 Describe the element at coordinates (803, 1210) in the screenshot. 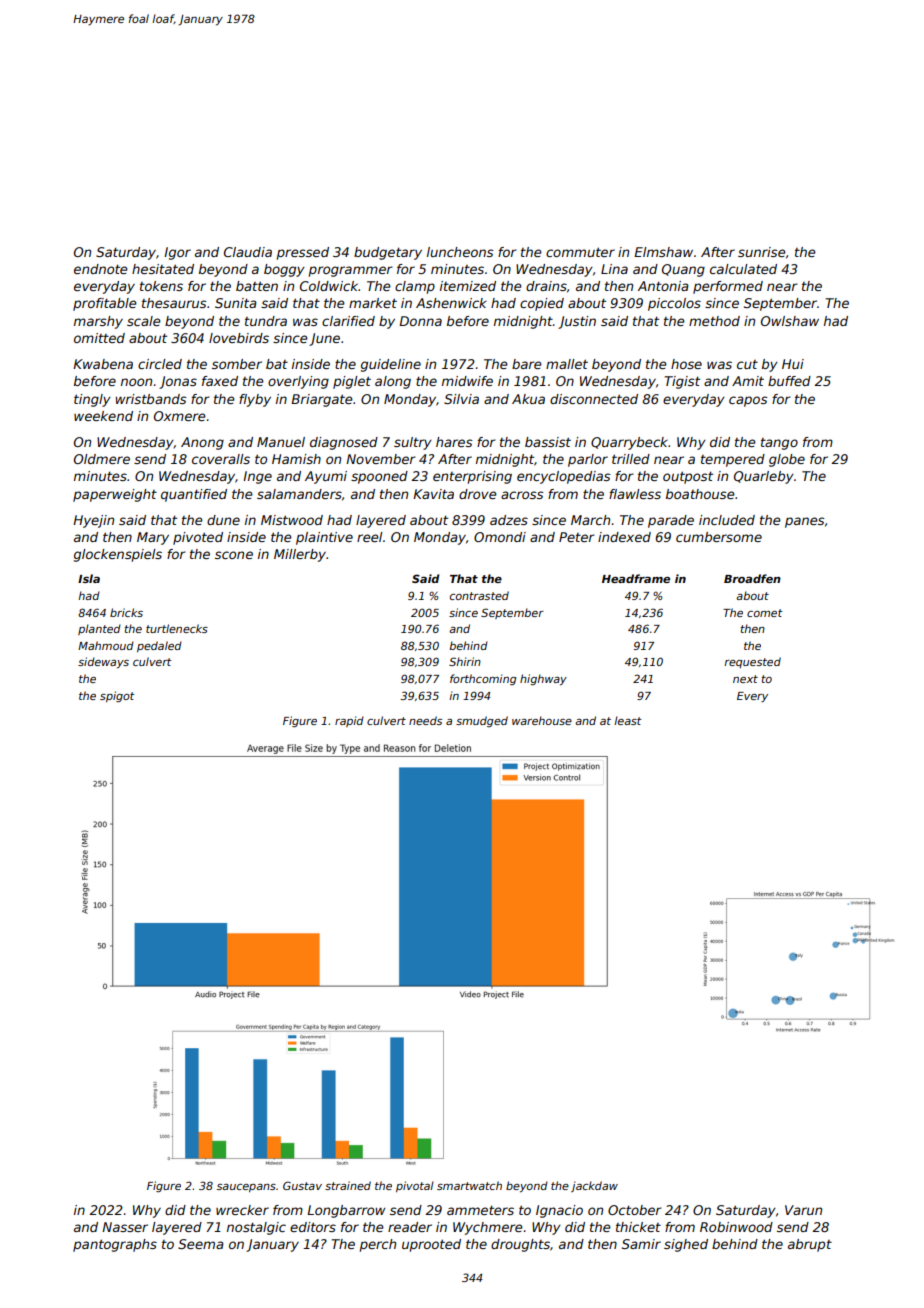

I see `Varun` at that location.
